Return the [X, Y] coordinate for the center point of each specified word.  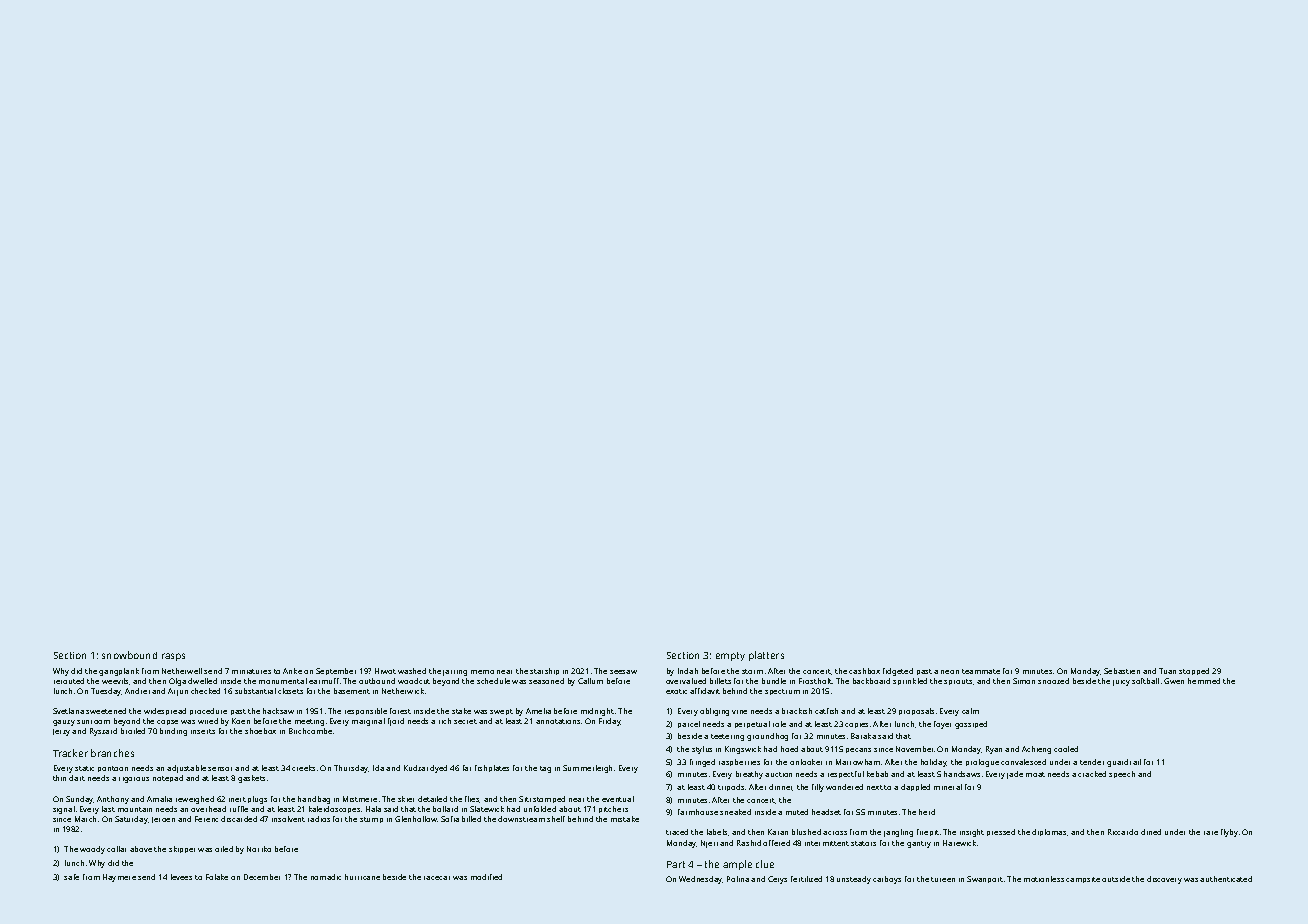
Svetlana [68, 711]
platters [766, 656]
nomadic [326, 877]
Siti [525, 799]
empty [730, 656]
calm [970, 711]
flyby [1229, 833]
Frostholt [815, 681]
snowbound [129, 655]
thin [59, 778]
